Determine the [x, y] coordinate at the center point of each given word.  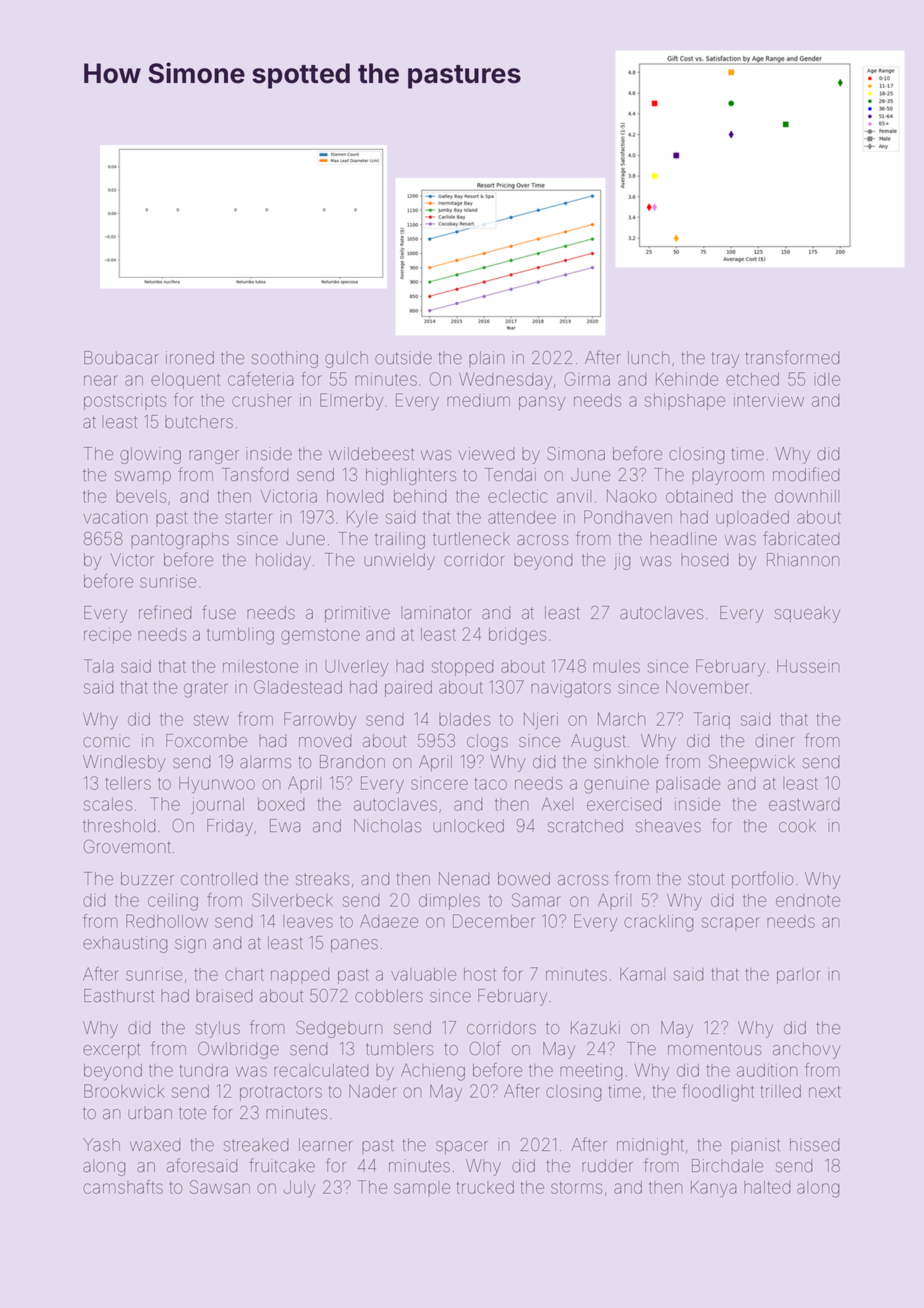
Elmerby [351, 401]
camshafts [123, 1187]
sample [422, 1189]
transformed [792, 357]
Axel [557, 804]
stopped [463, 668]
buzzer [147, 878]
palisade [688, 785]
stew [211, 720]
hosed [705, 559]
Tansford [255, 474]
